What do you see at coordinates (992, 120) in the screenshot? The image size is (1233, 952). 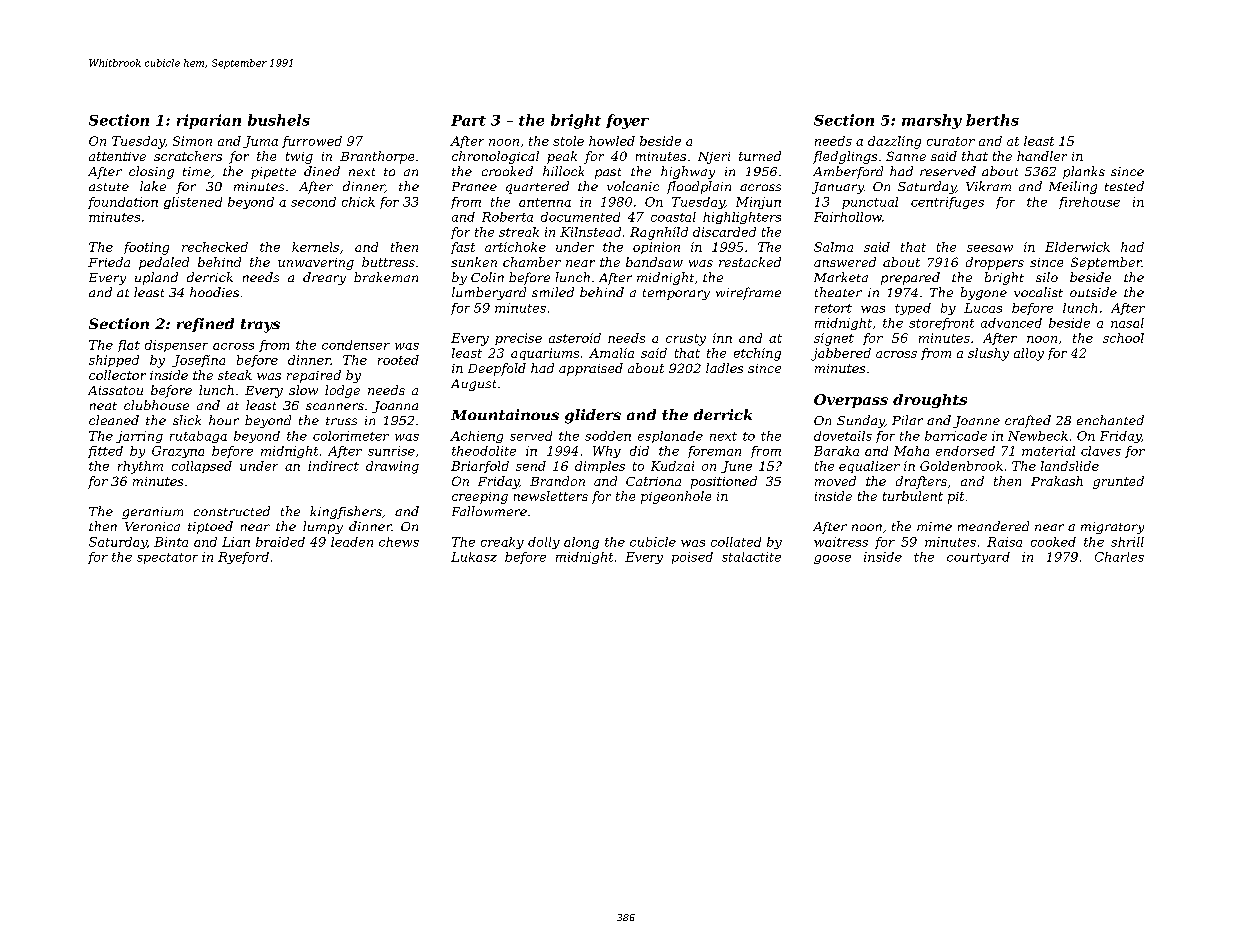 I see `berths` at bounding box center [992, 120].
